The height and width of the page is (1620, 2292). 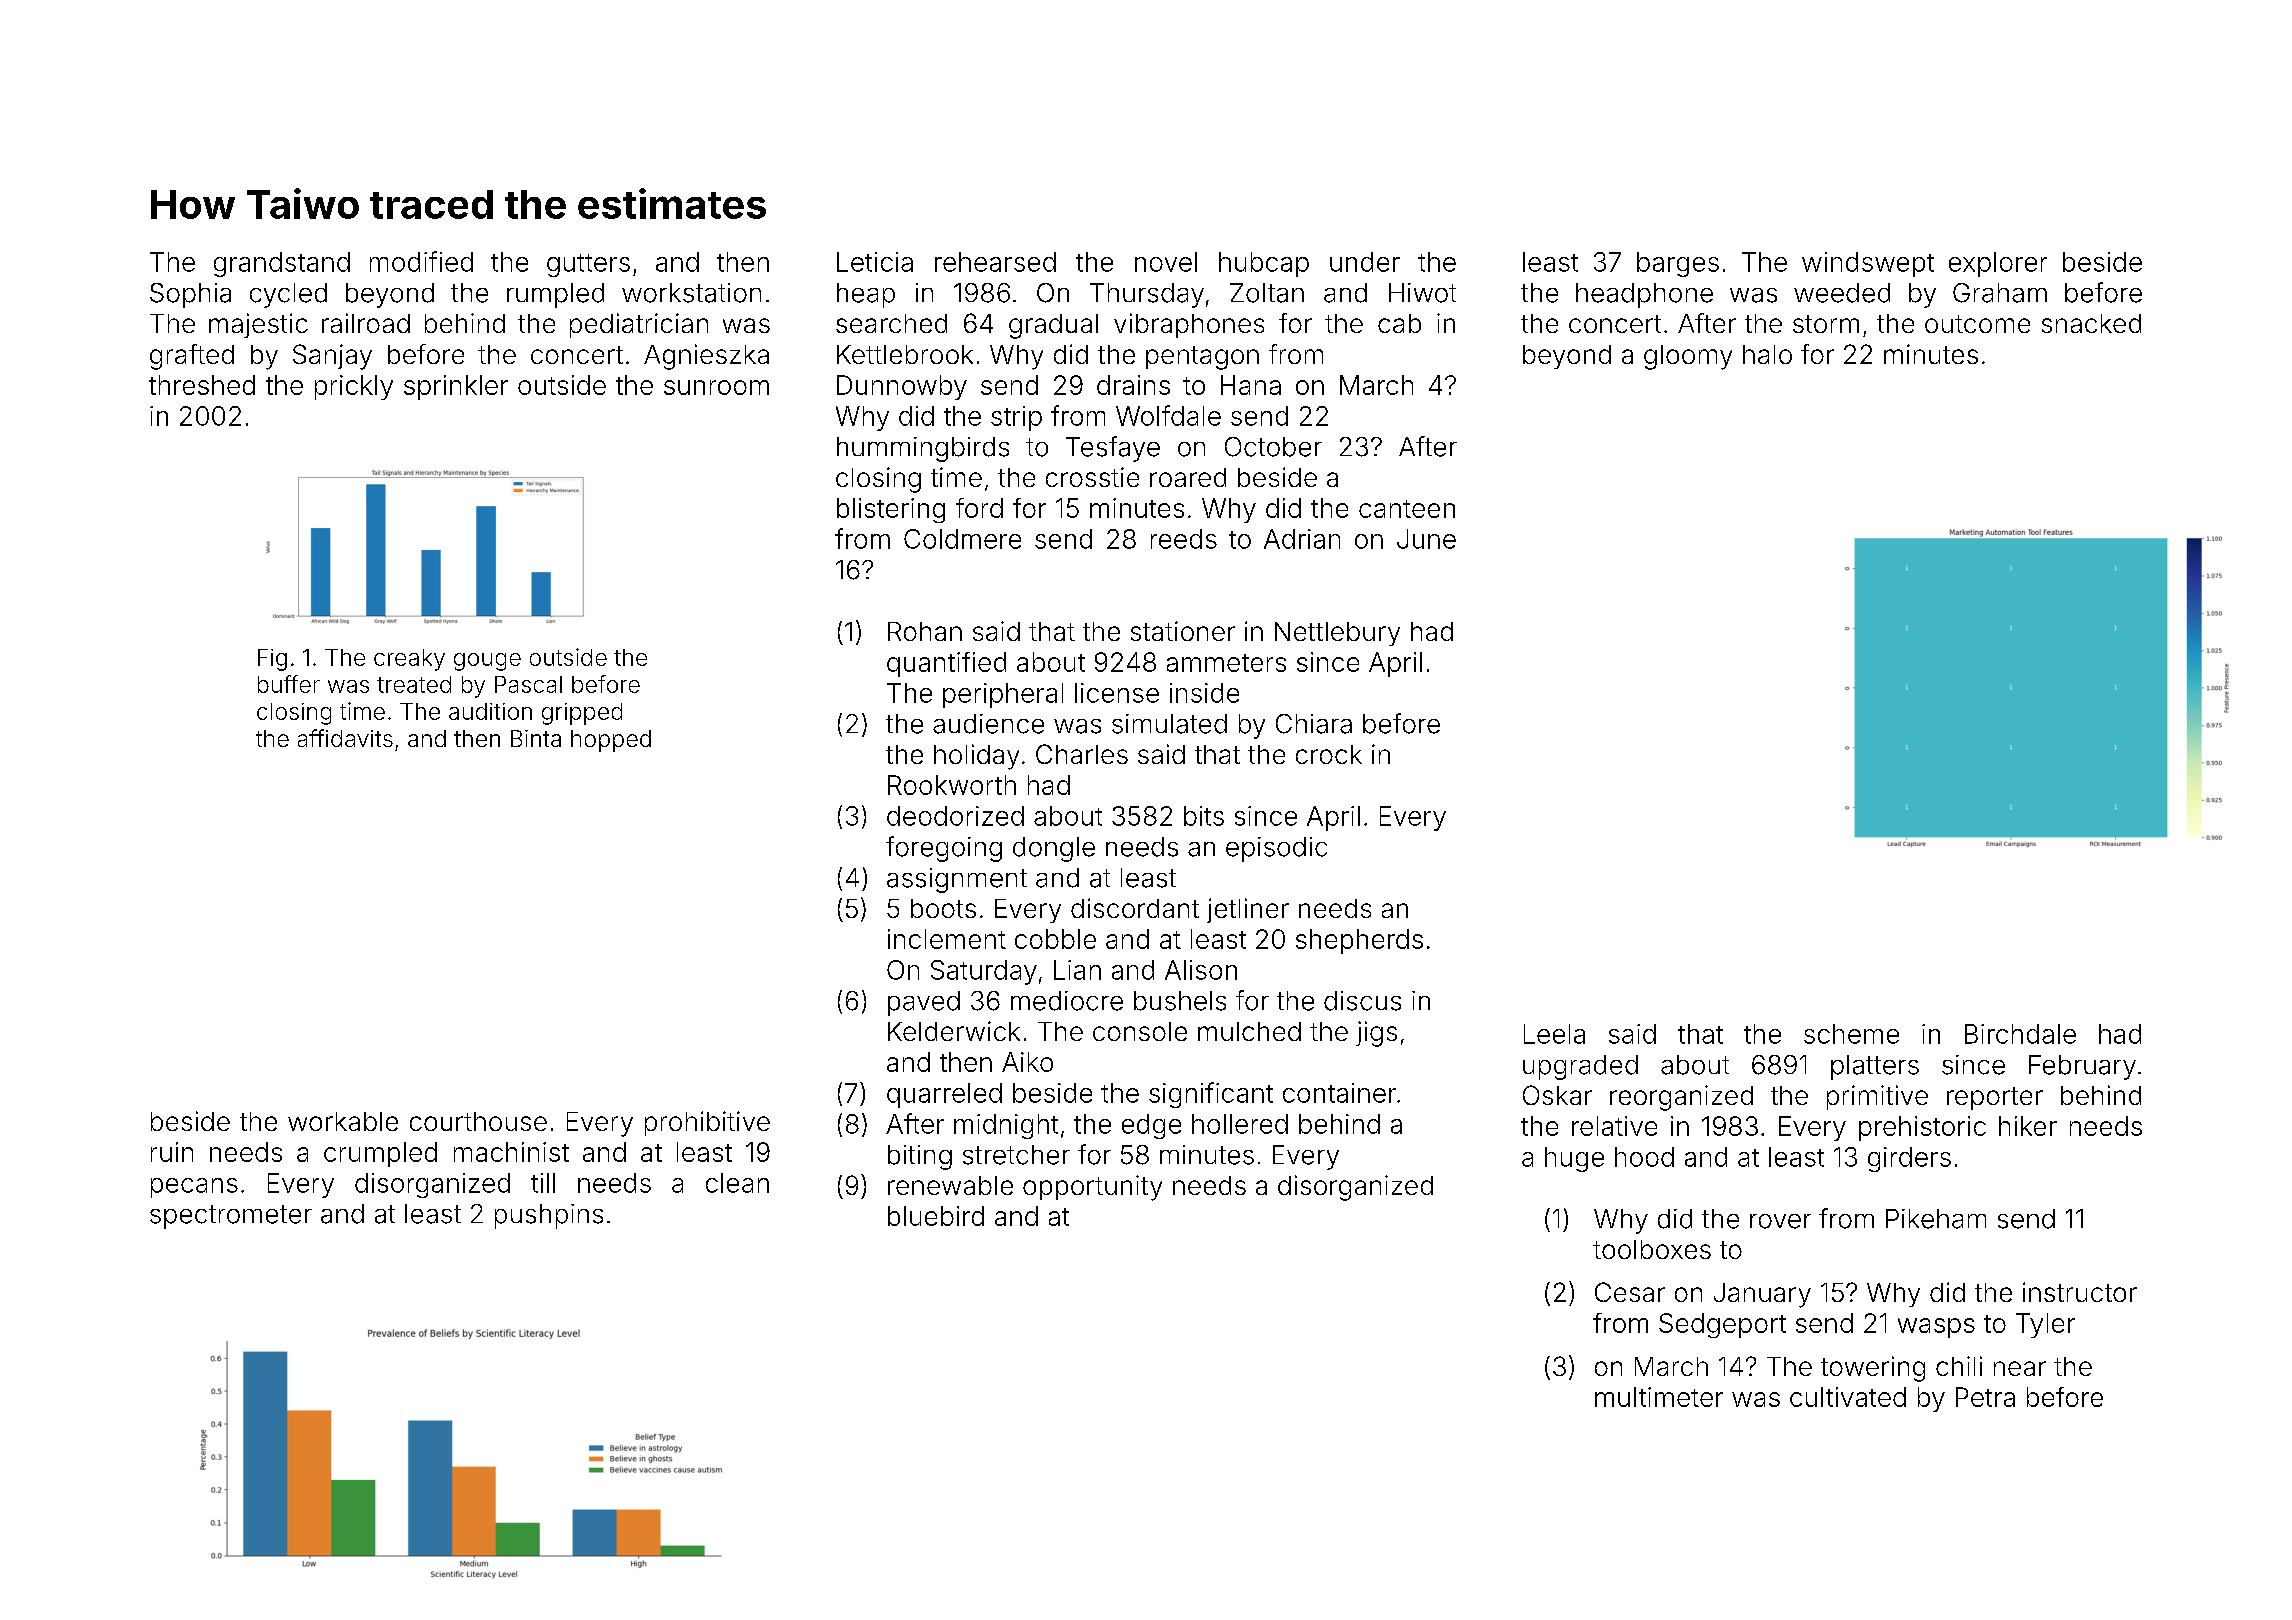 I want to click on Birchdale, so click(x=2020, y=1034).
